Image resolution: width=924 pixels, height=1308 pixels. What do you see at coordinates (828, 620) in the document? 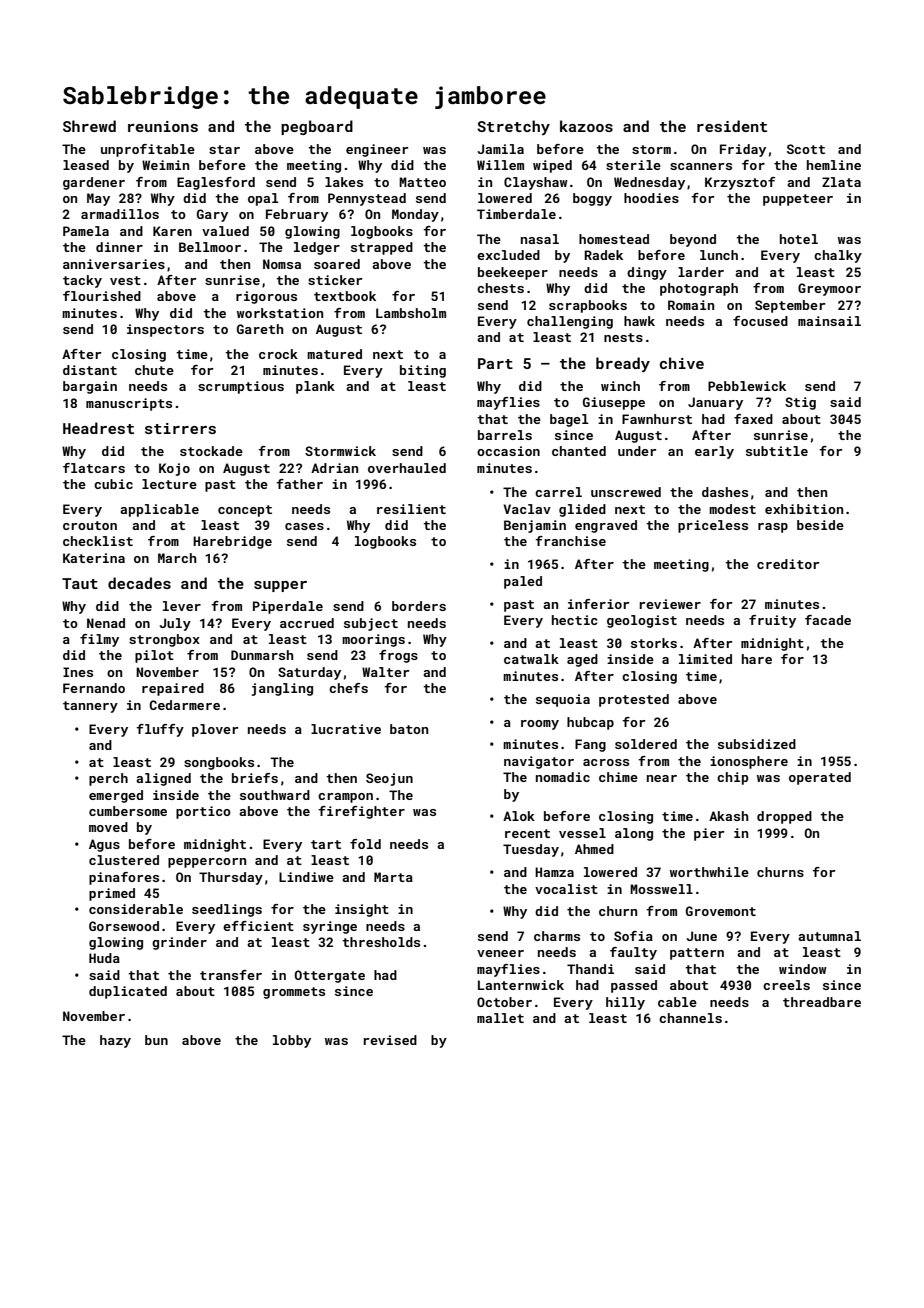
I see `facade` at bounding box center [828, 620].
